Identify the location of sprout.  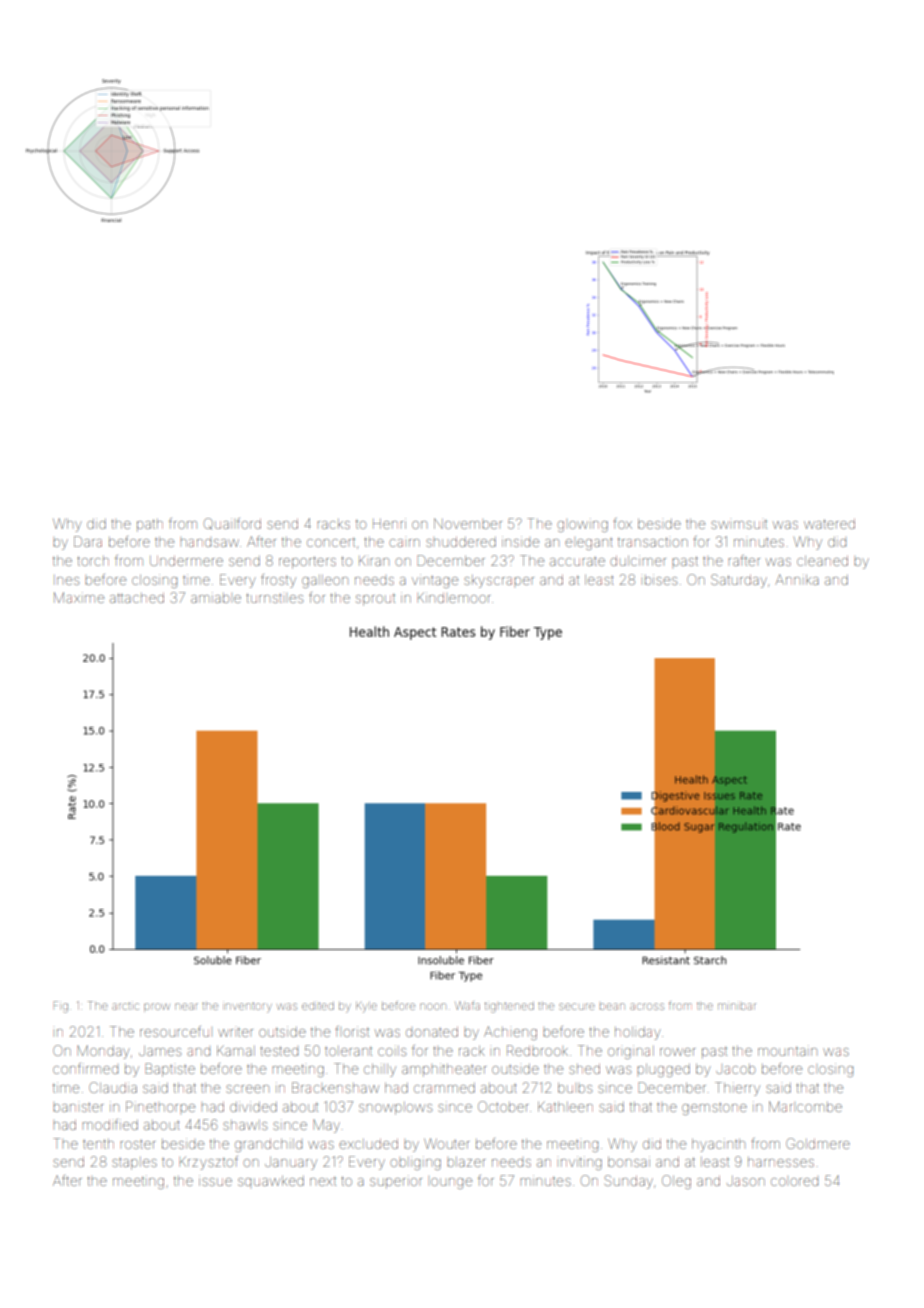
(375, 599).
